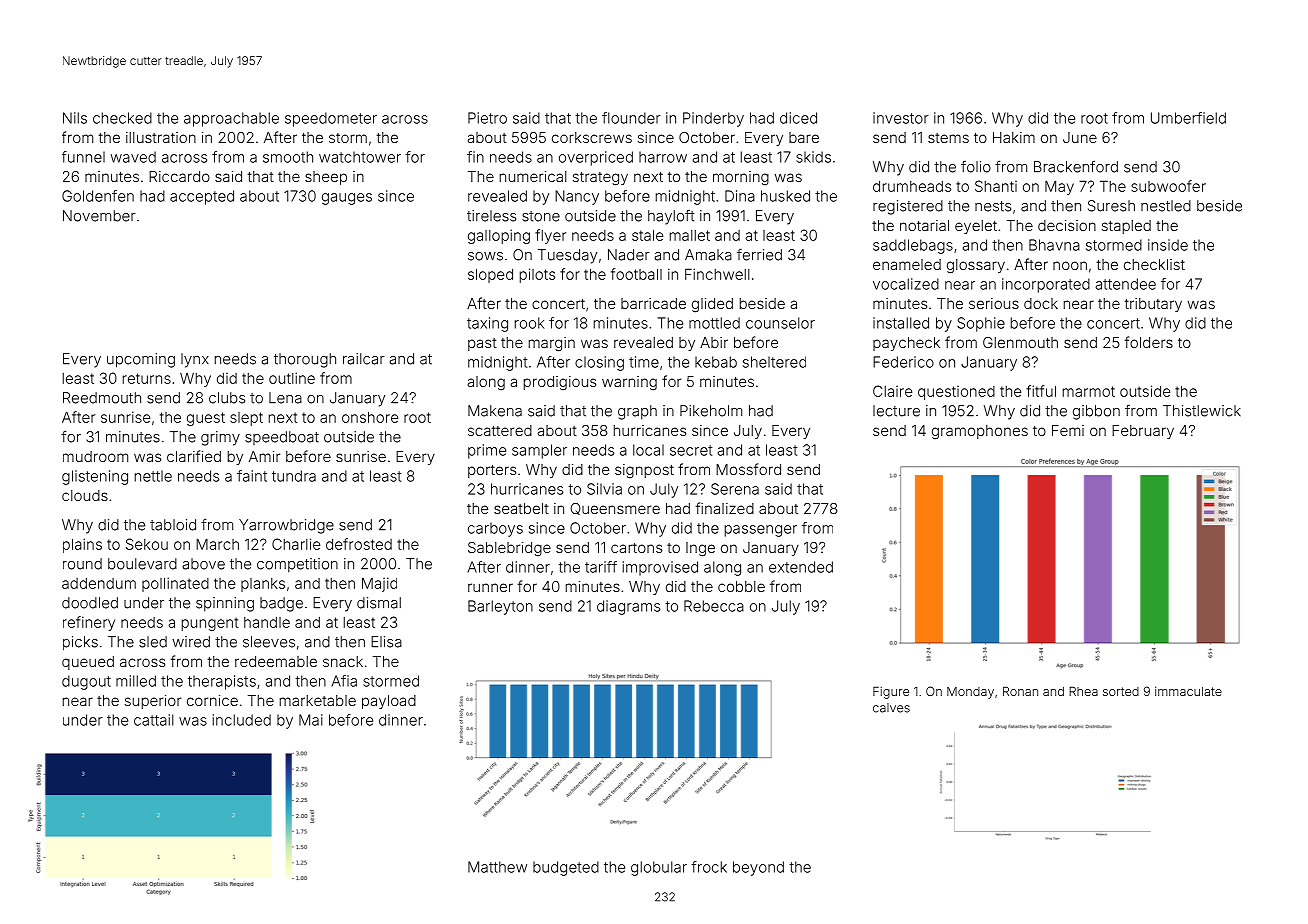  What do you see at coordinates (195, 360) in the document?
I see `lynx` at bounding box center [195, 360].
